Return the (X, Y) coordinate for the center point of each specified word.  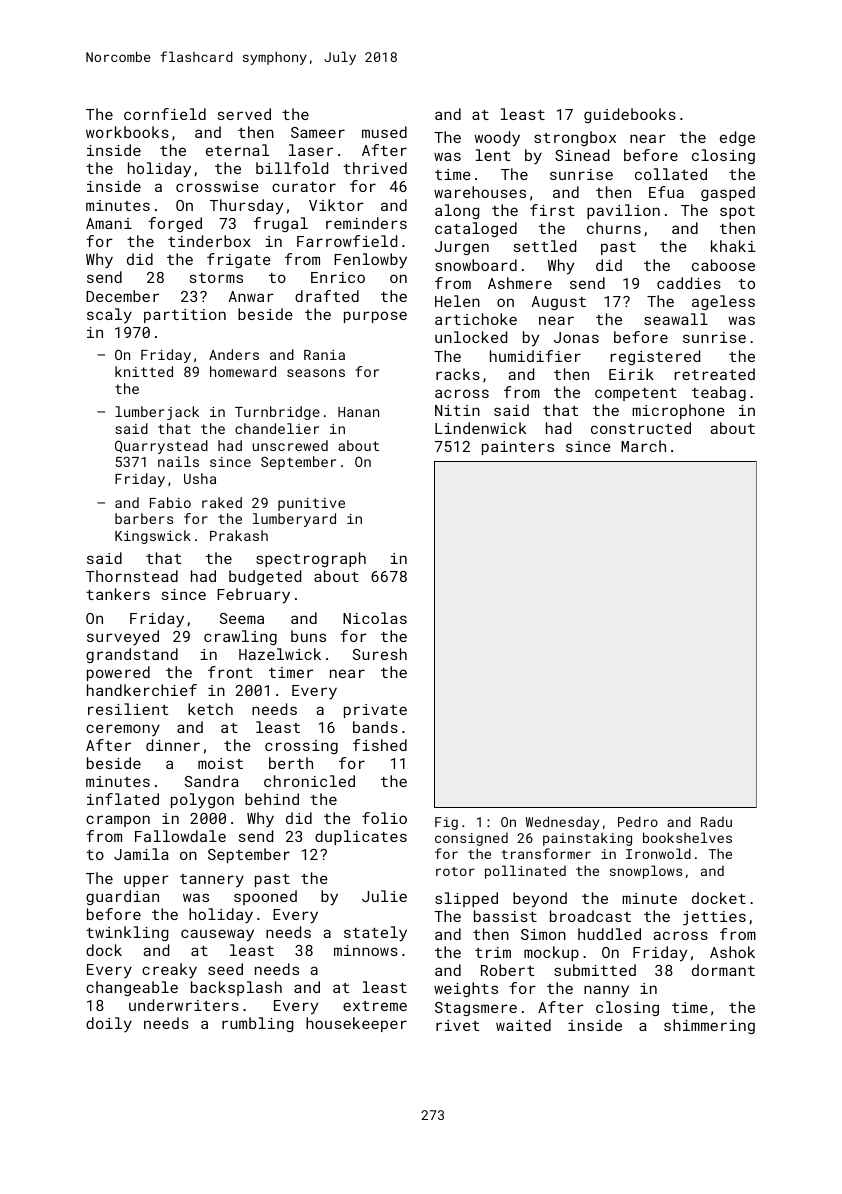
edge (737, 138)
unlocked (471, 337)
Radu (716, 822)
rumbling (257, 1024)
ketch (210, 709)
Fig (446, 823)
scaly (109, 315)
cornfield (165, 114)
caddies (689, 283)
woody (497, 139)
